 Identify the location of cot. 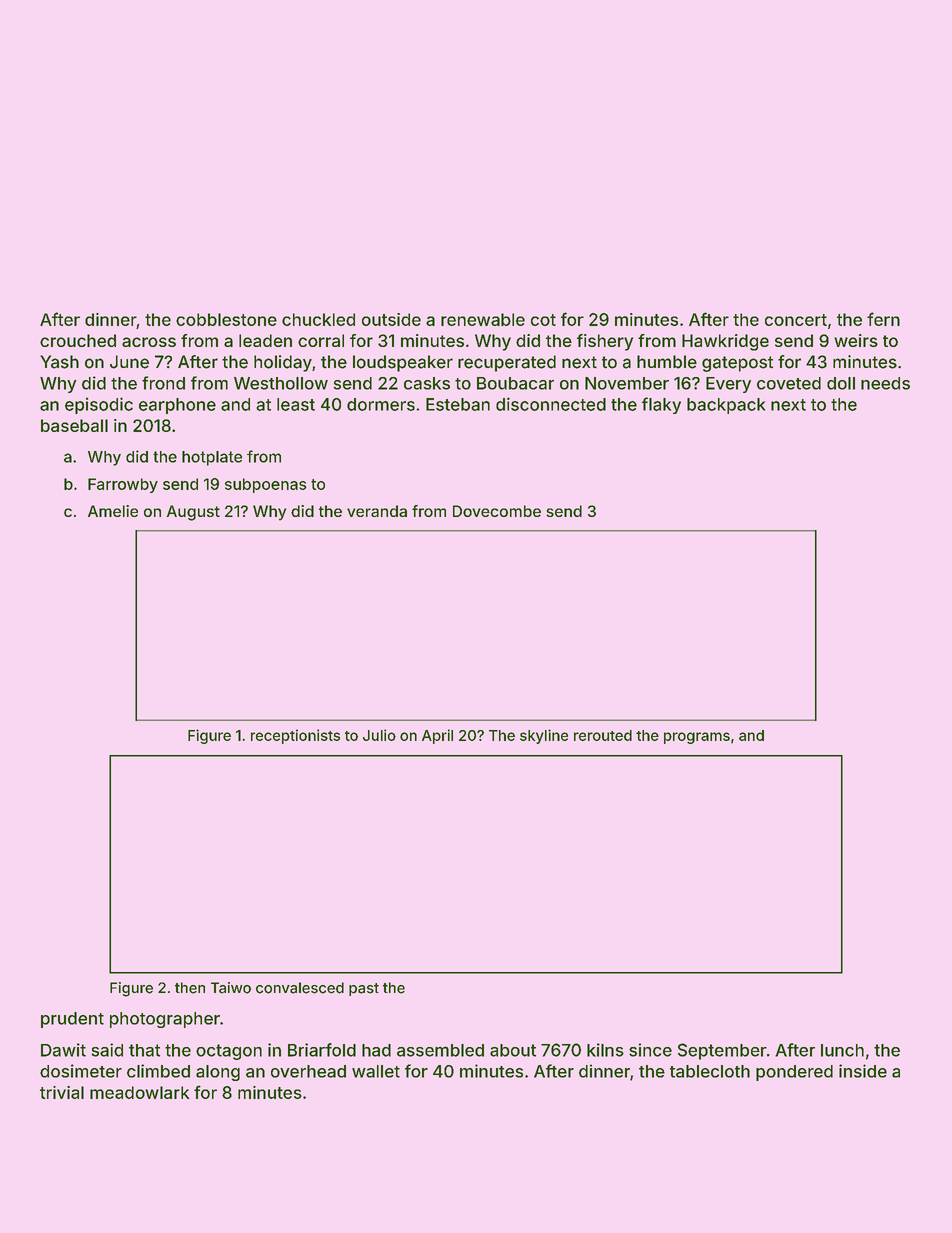
(543, 320).
